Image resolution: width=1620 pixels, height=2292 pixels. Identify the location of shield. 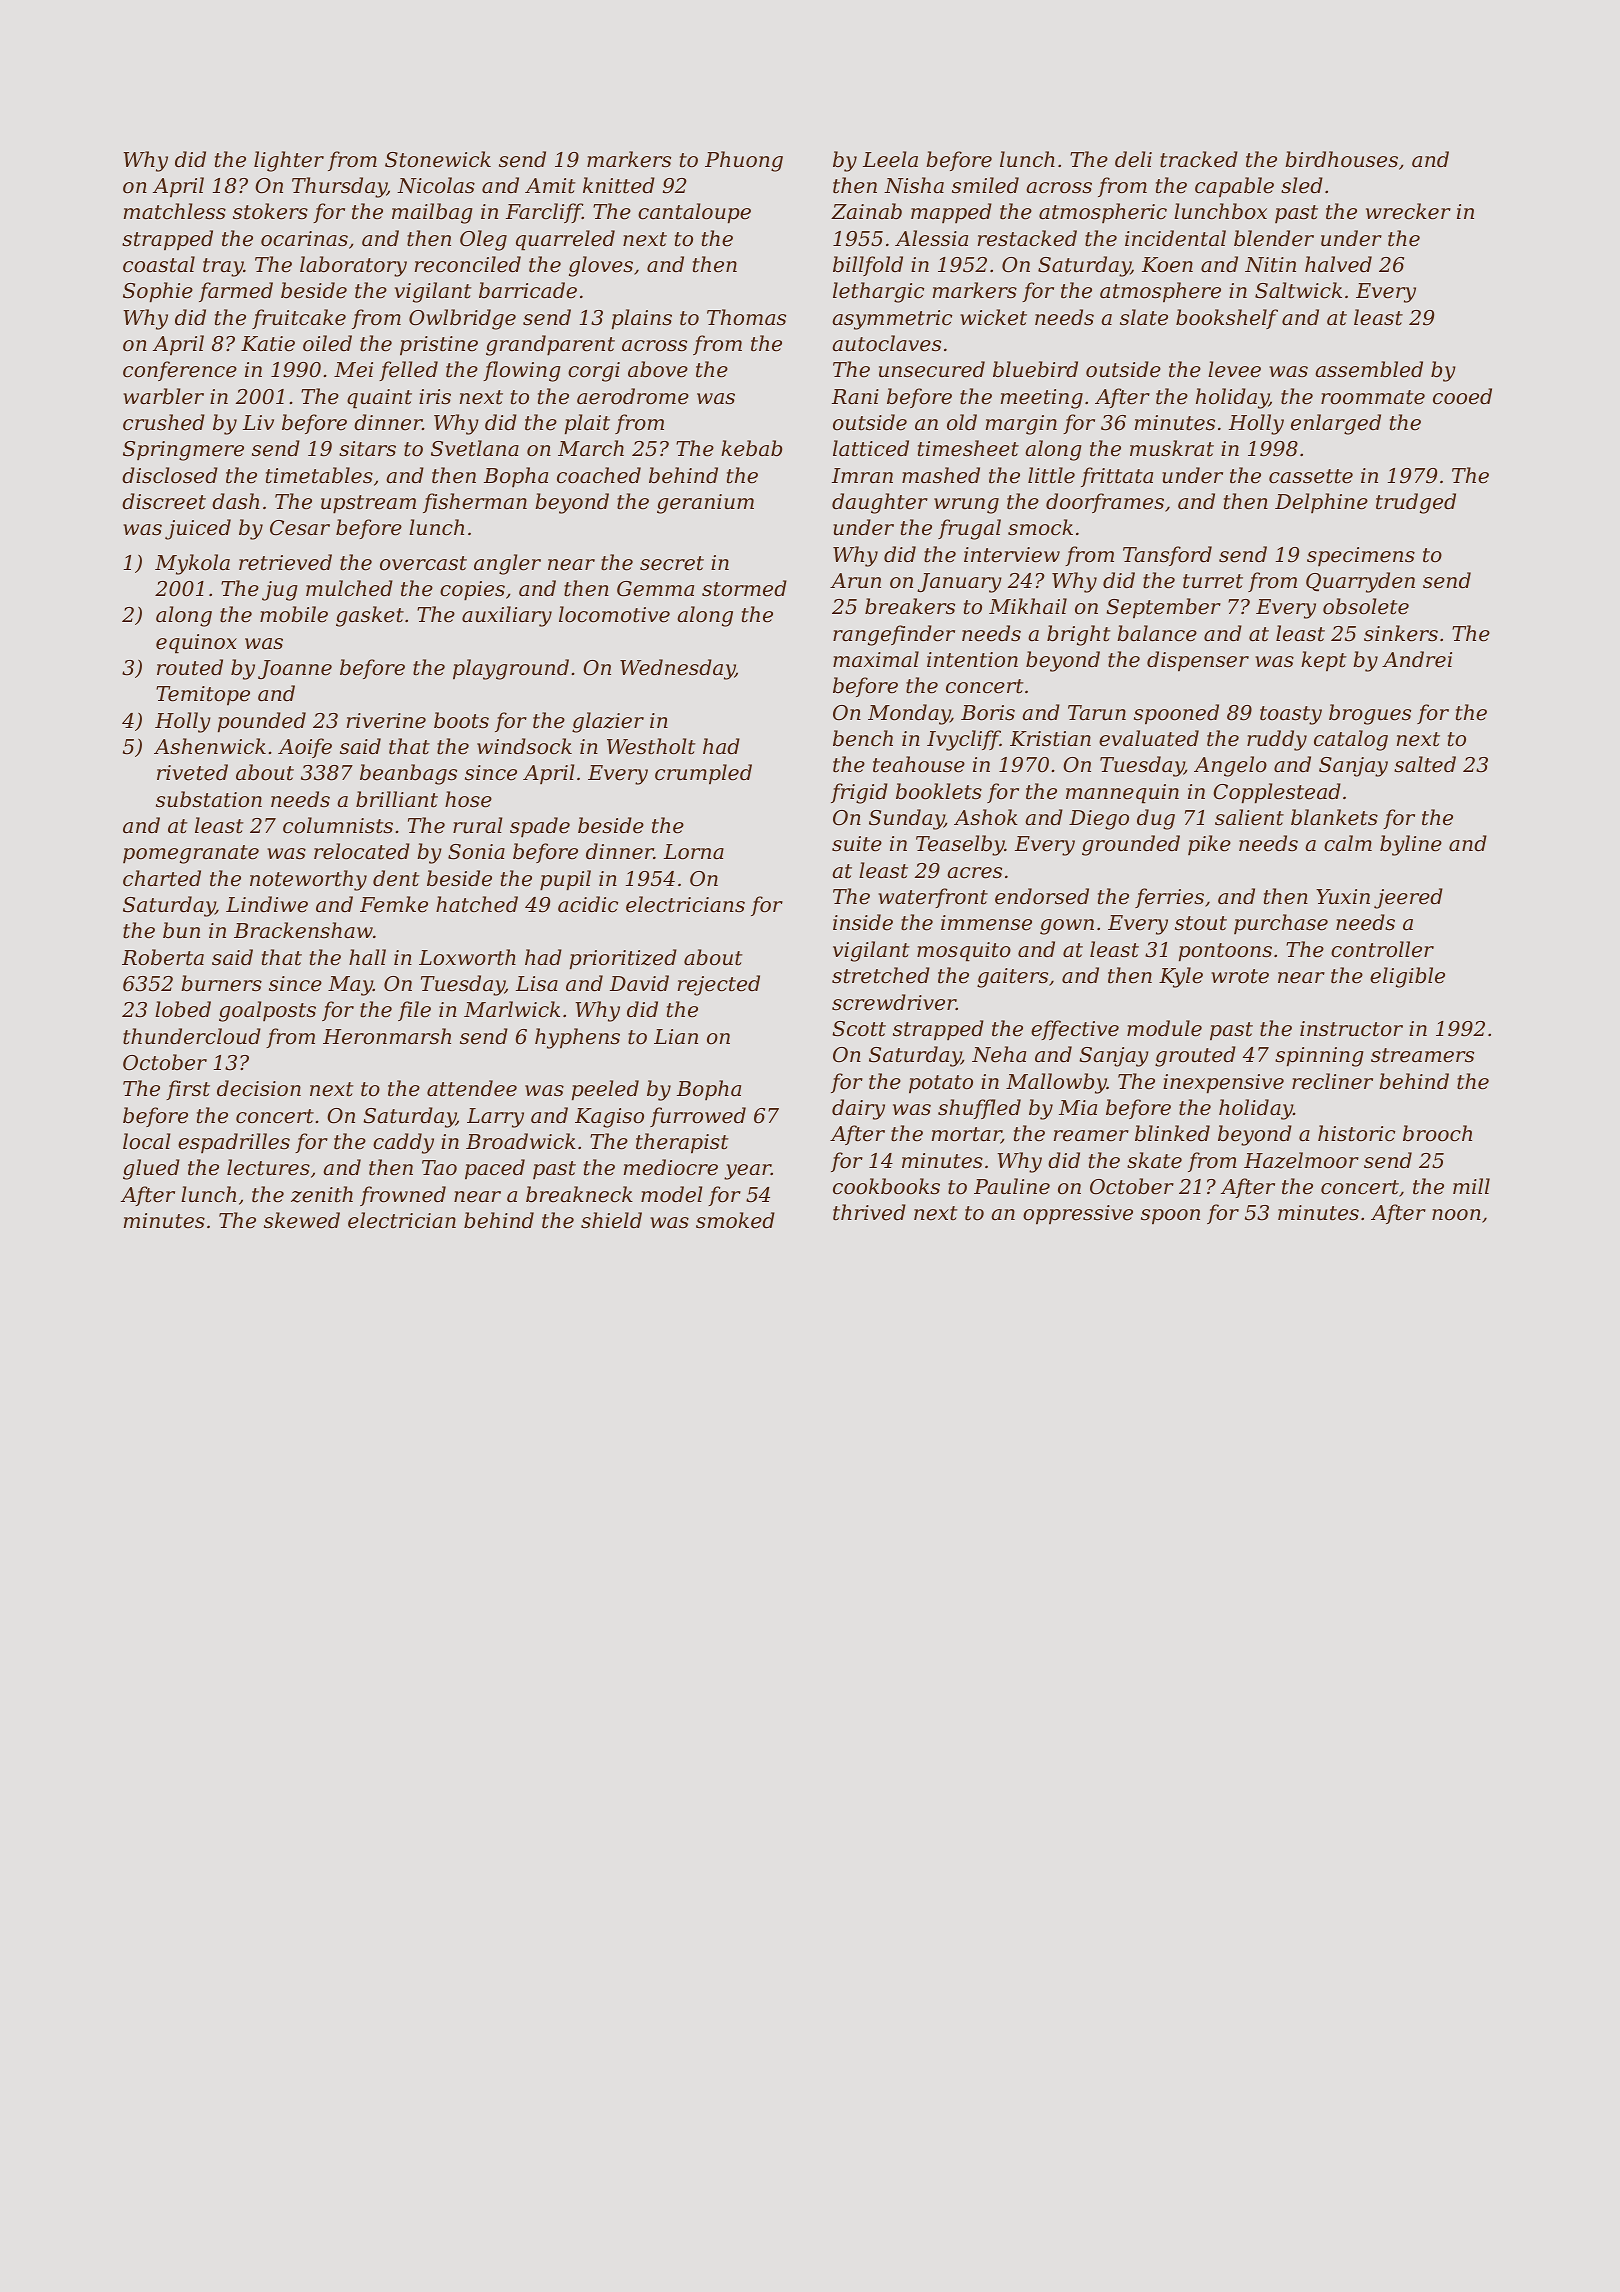
(611, 1220).
